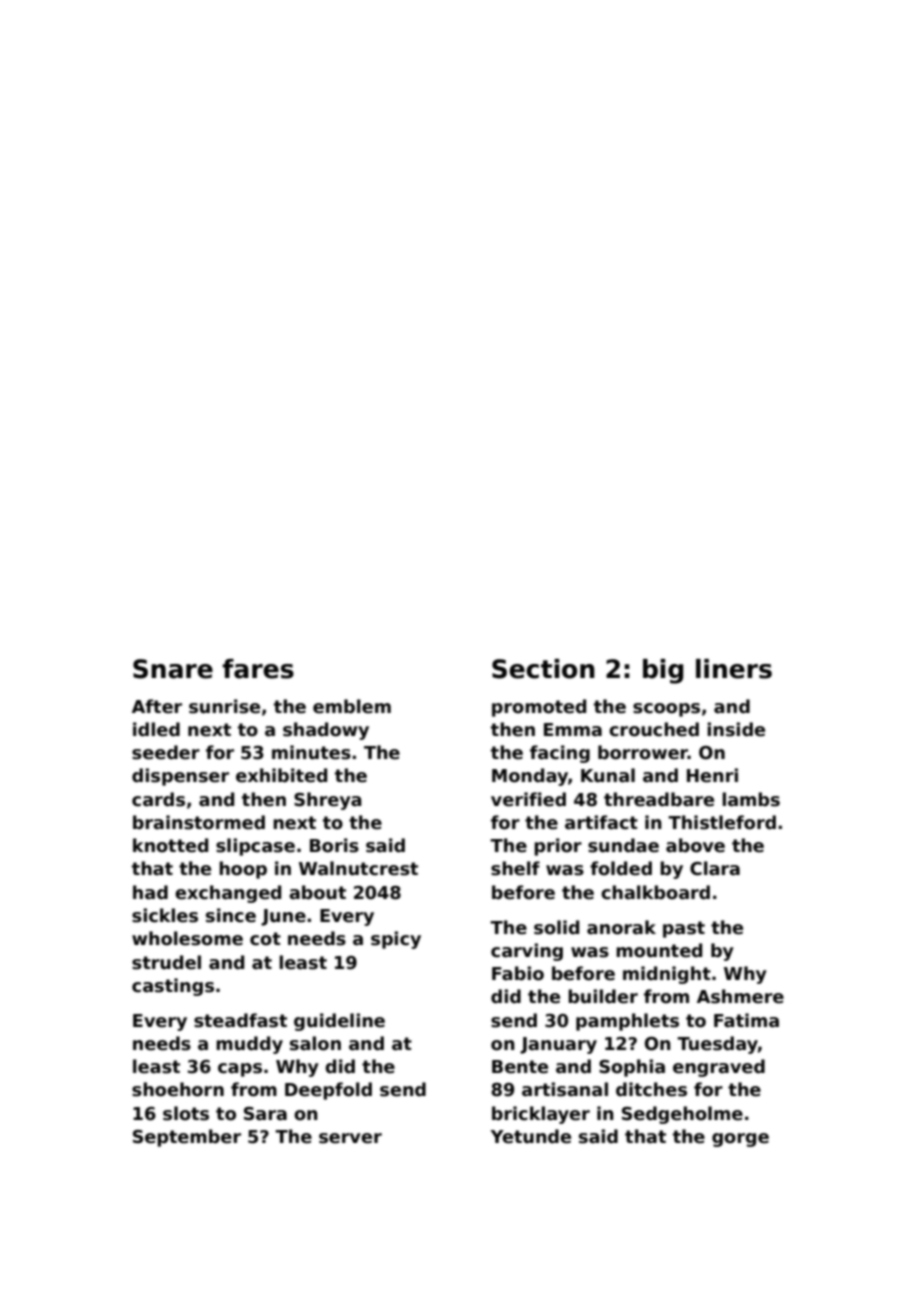 Image resolution: width=924 pixels, height=1311 pixels. I want to click on Yetunde, so click(530, 1136).
